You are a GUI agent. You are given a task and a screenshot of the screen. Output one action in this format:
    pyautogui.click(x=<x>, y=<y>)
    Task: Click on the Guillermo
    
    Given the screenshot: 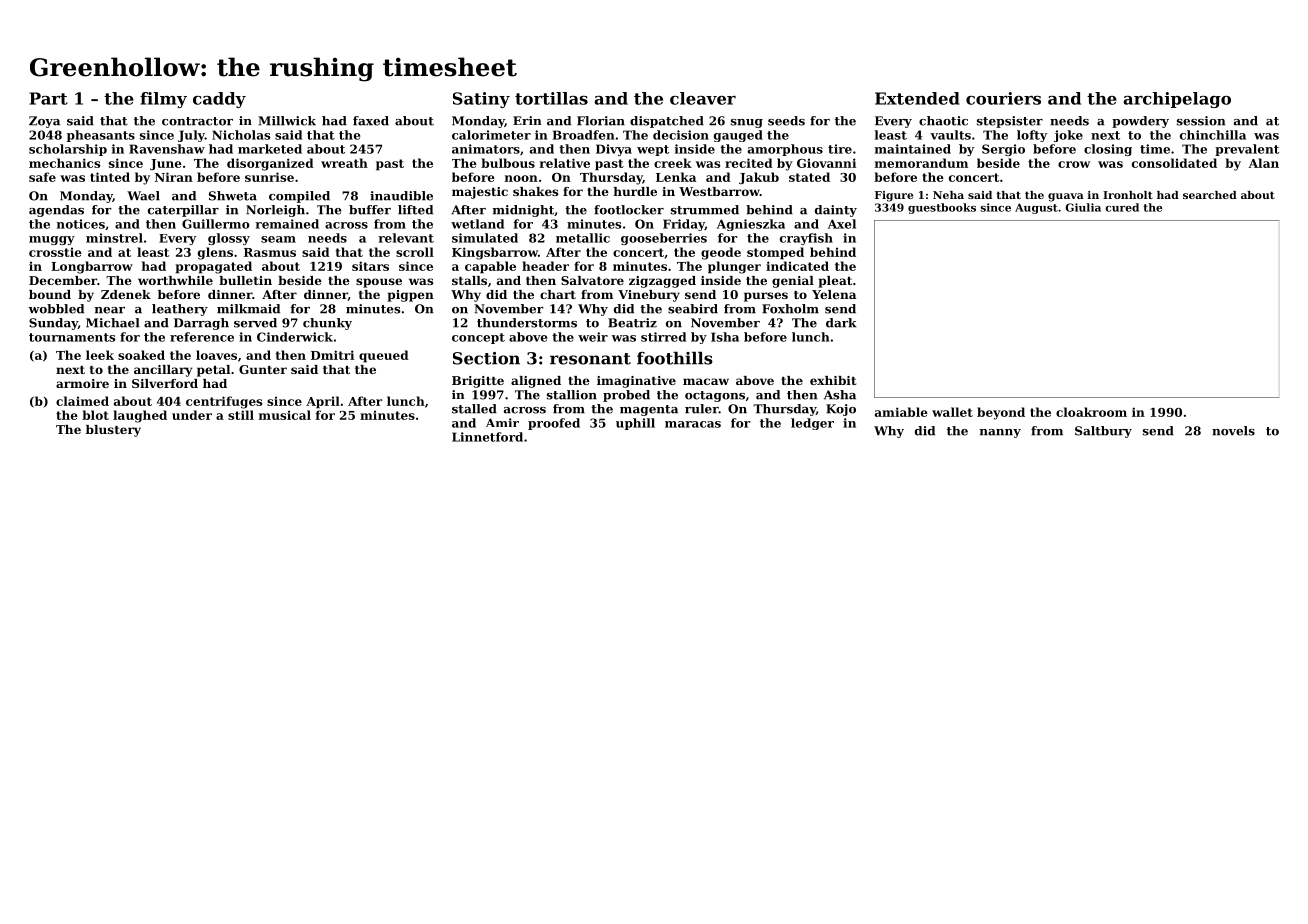 What is the action you would take?
    pyautogui.click(x=216, y=224)
